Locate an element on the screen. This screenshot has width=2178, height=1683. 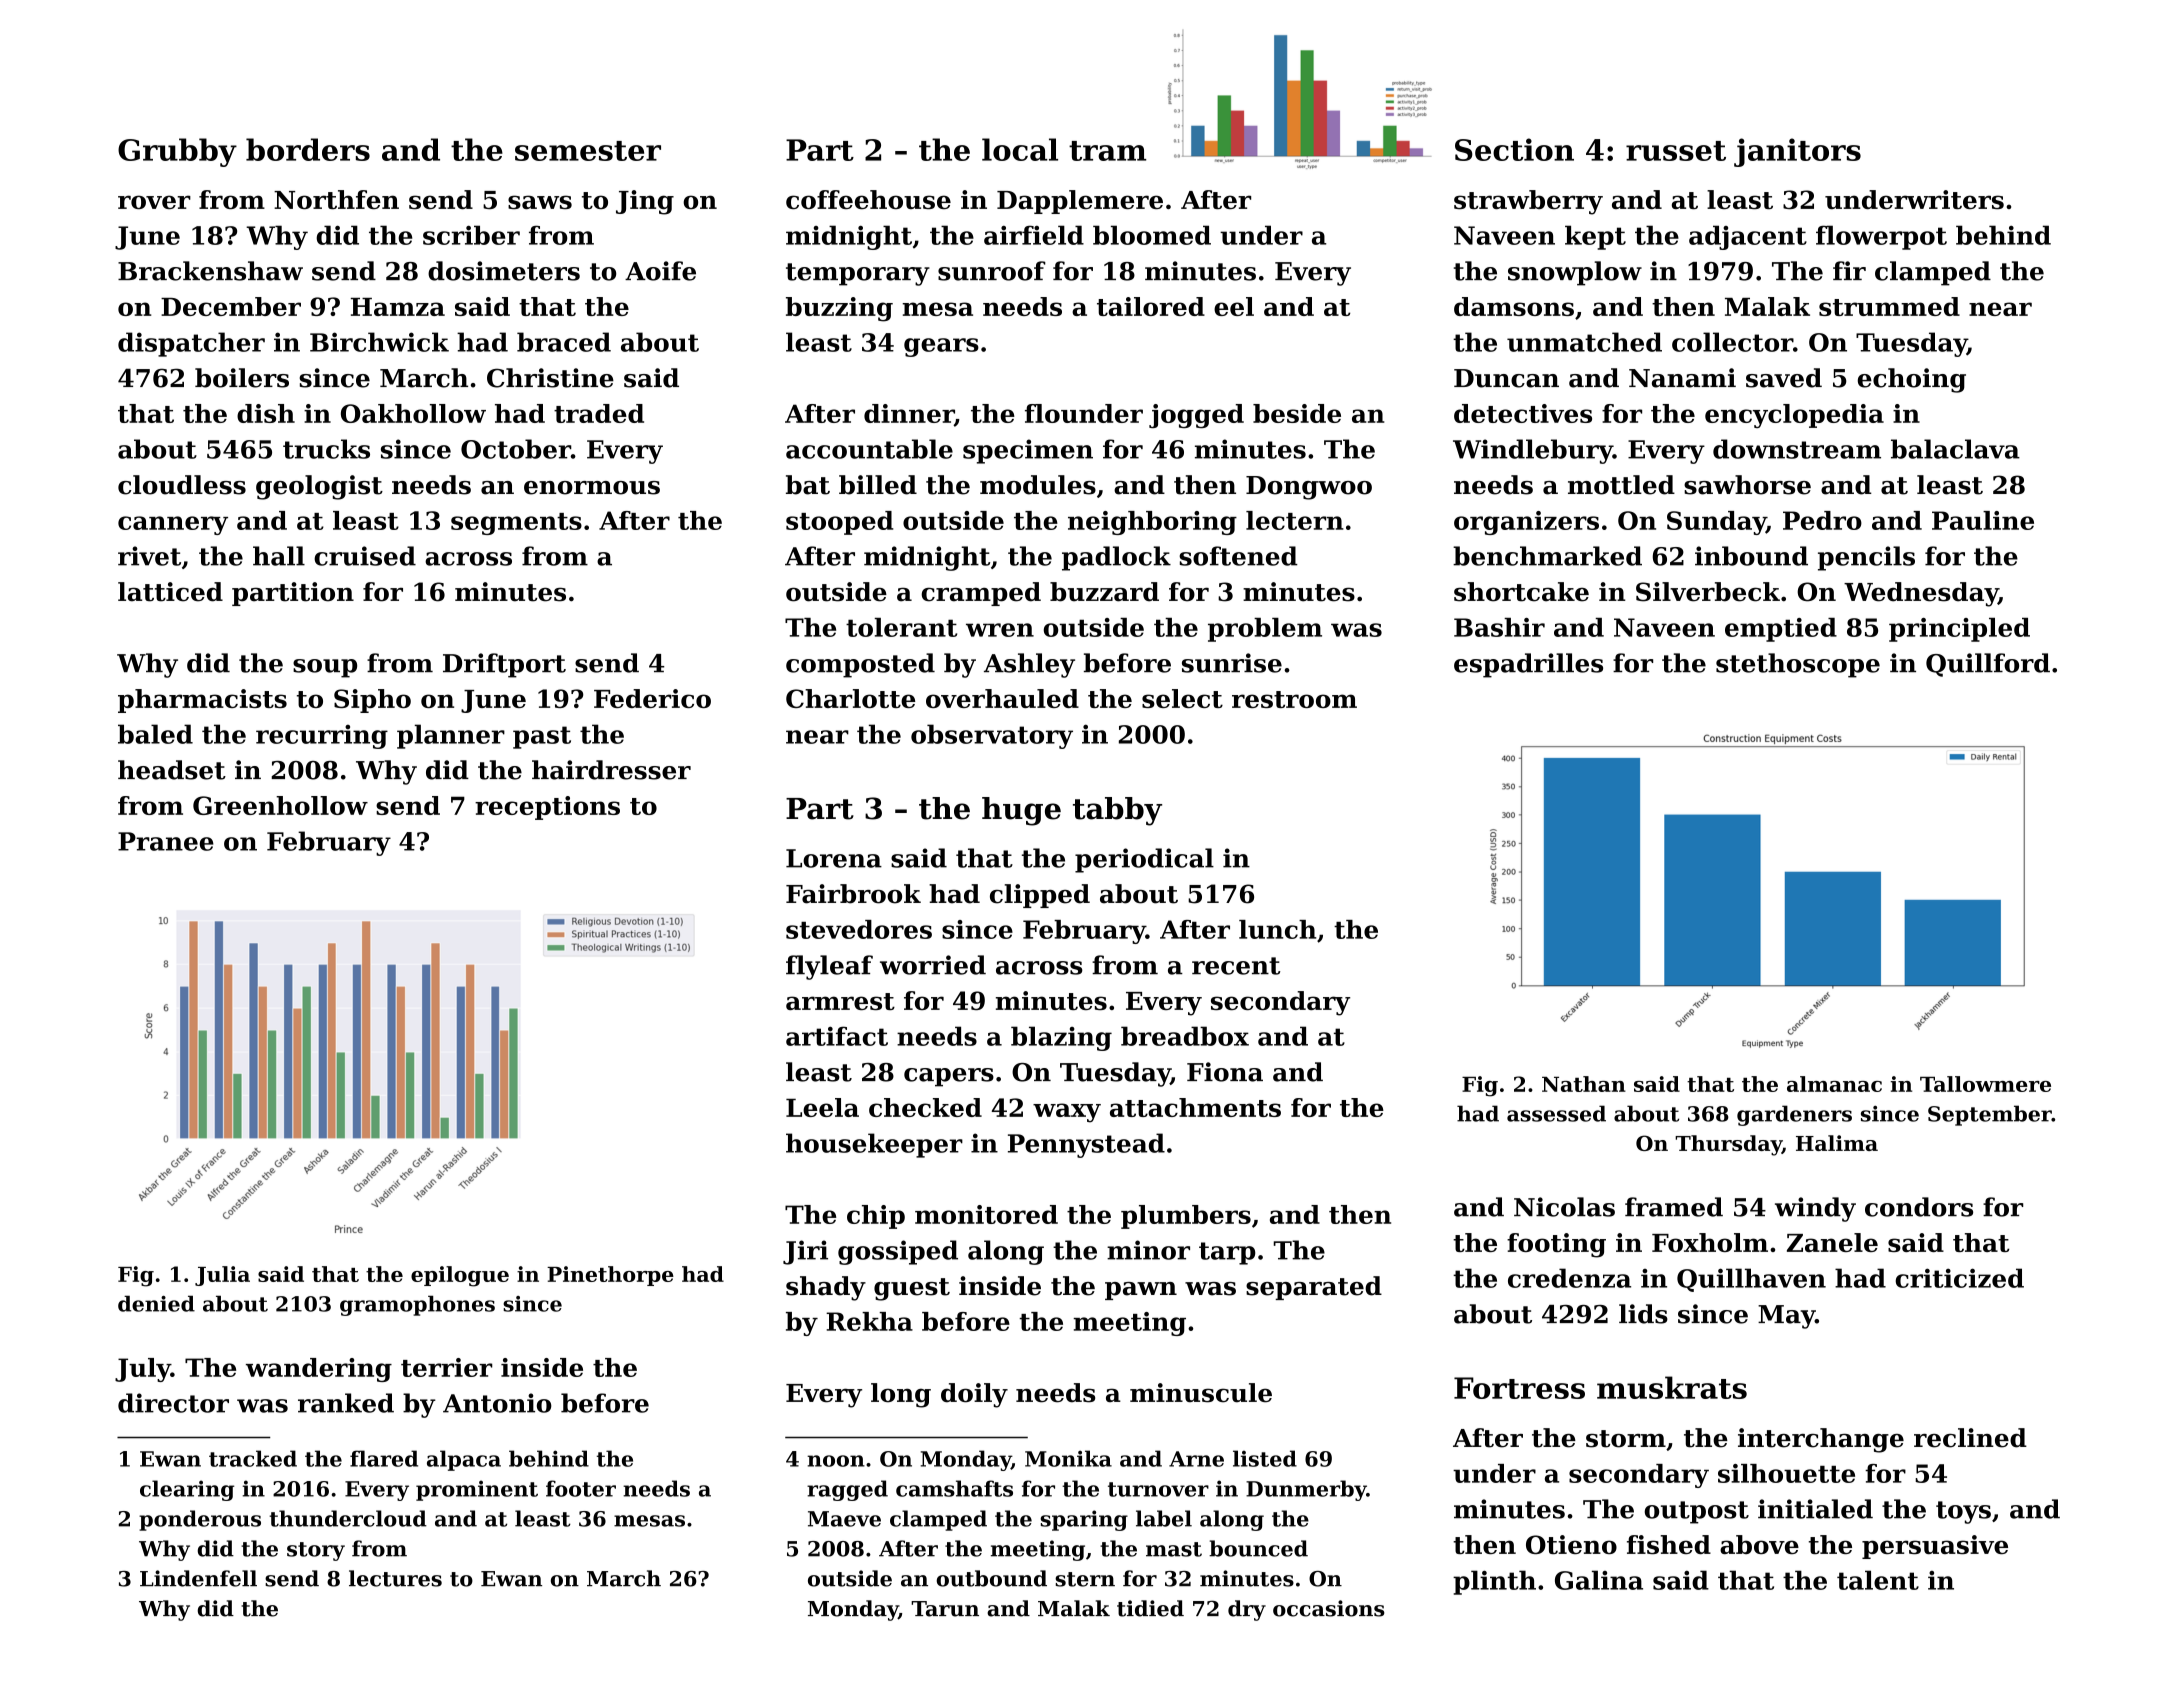
tram is located at coordinates (1107, 151).
